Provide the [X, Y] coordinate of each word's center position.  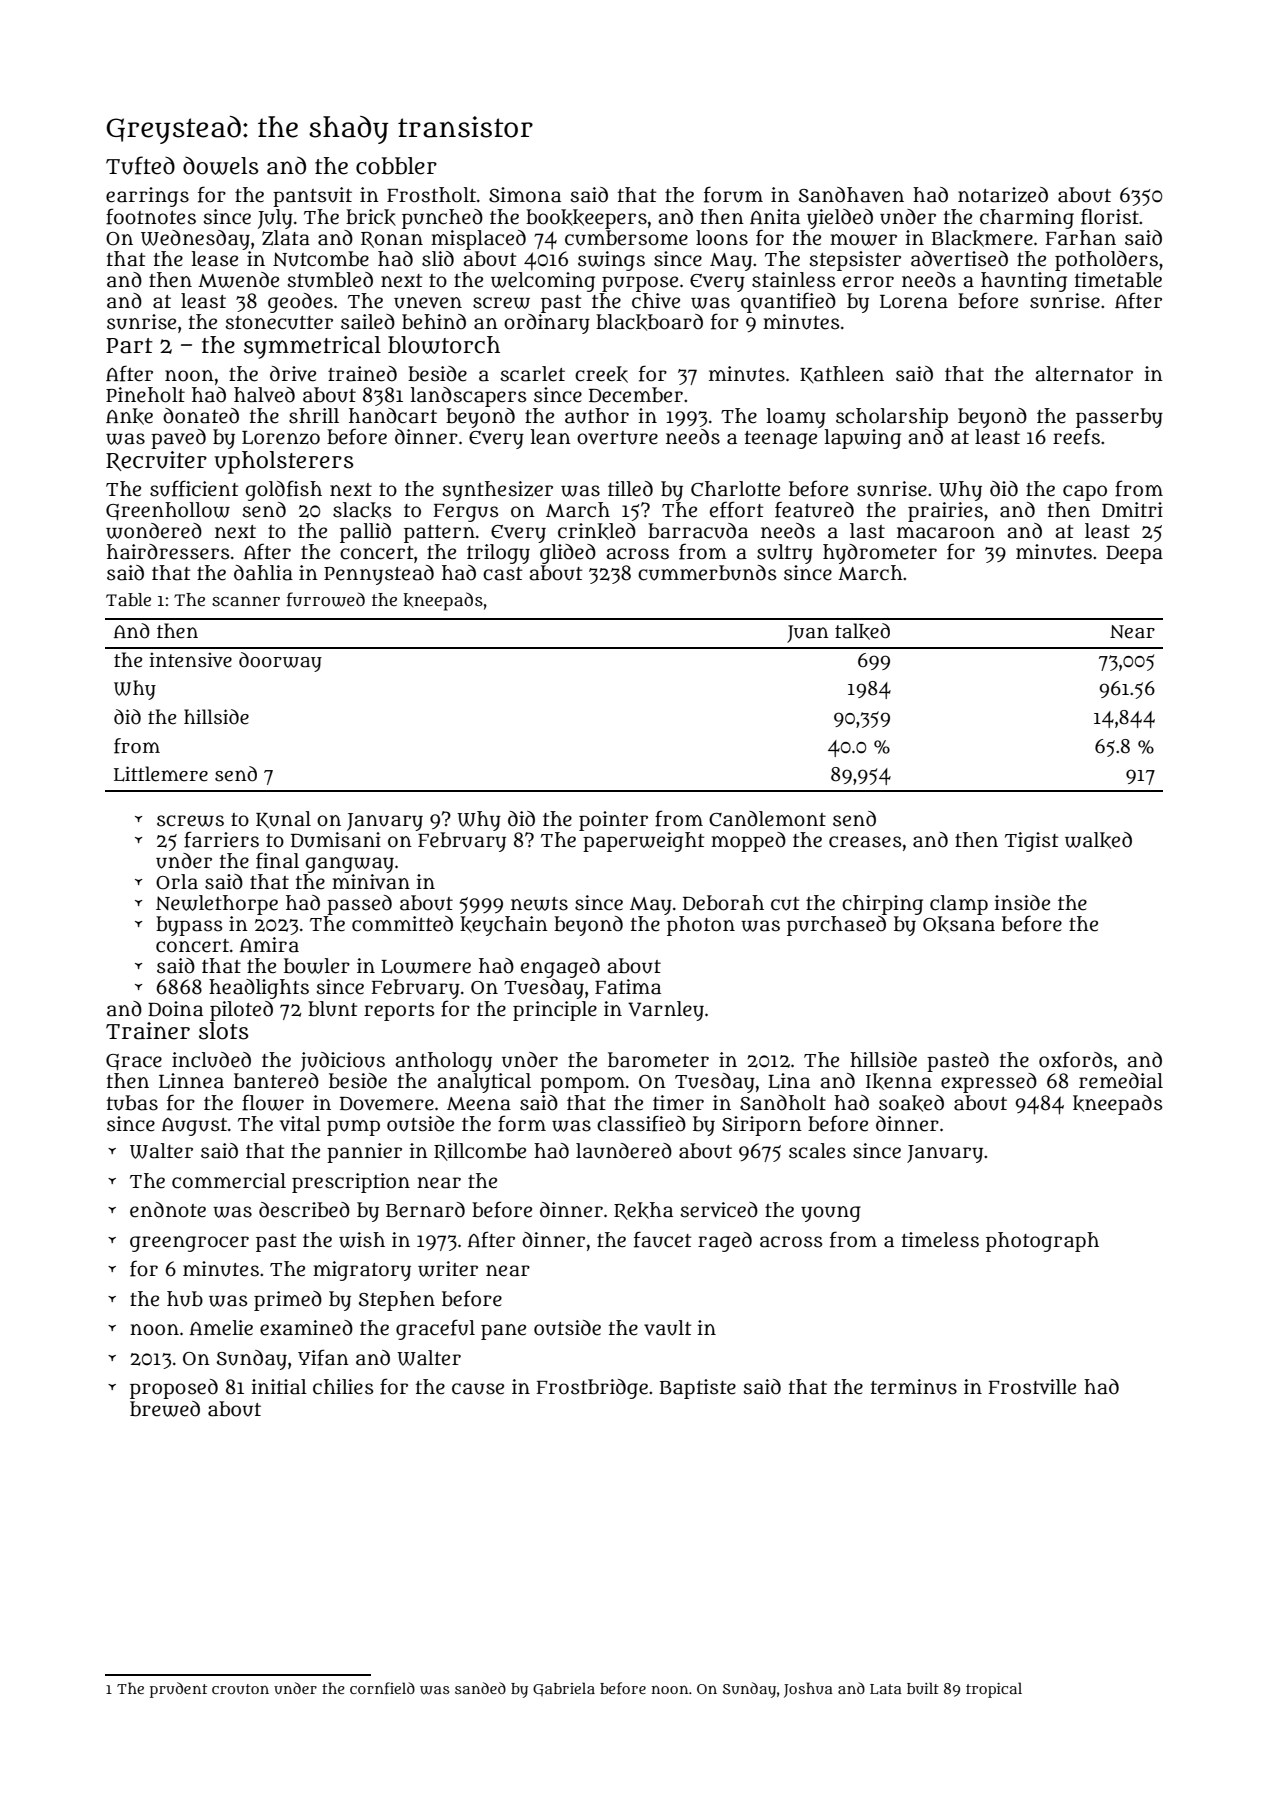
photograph [1042, 1242]
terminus [914, 1387]
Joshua [808, 1690]
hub [185, 1299]
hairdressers [168, 552]
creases [865, 842]
